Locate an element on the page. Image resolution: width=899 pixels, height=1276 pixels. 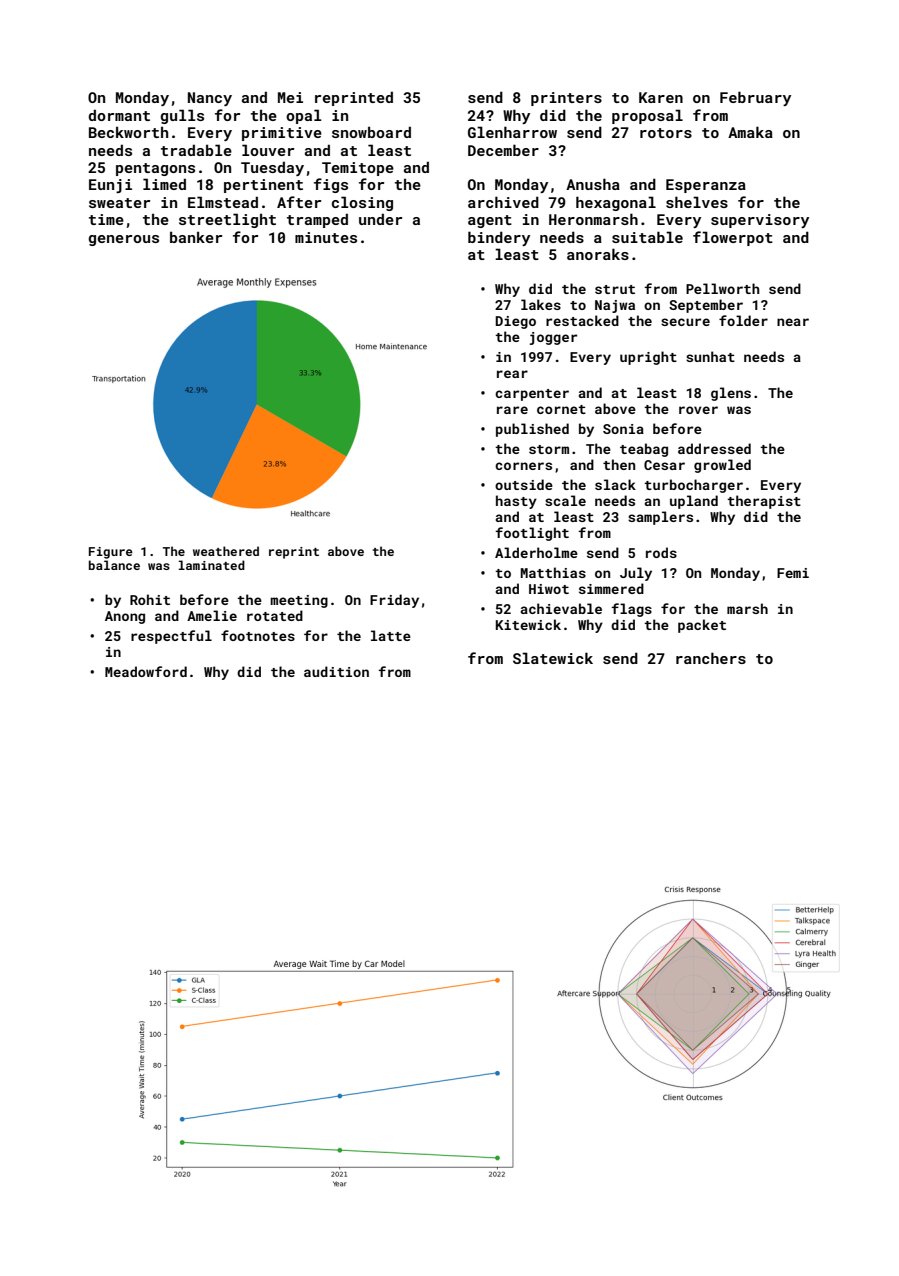
dormant is located at coordinates (119, 115).
